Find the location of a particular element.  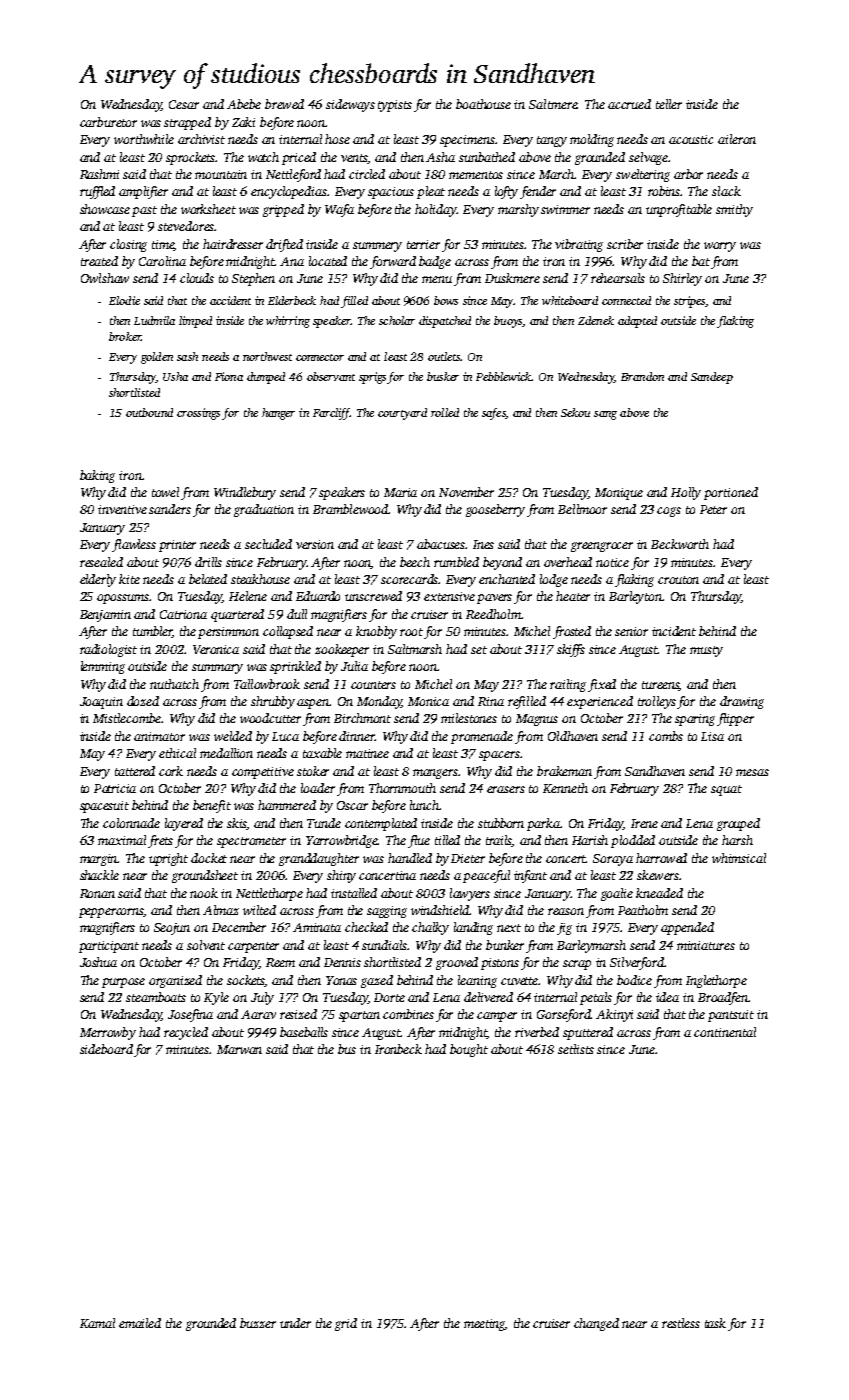

drawing is located at coordinates (742, 702).
